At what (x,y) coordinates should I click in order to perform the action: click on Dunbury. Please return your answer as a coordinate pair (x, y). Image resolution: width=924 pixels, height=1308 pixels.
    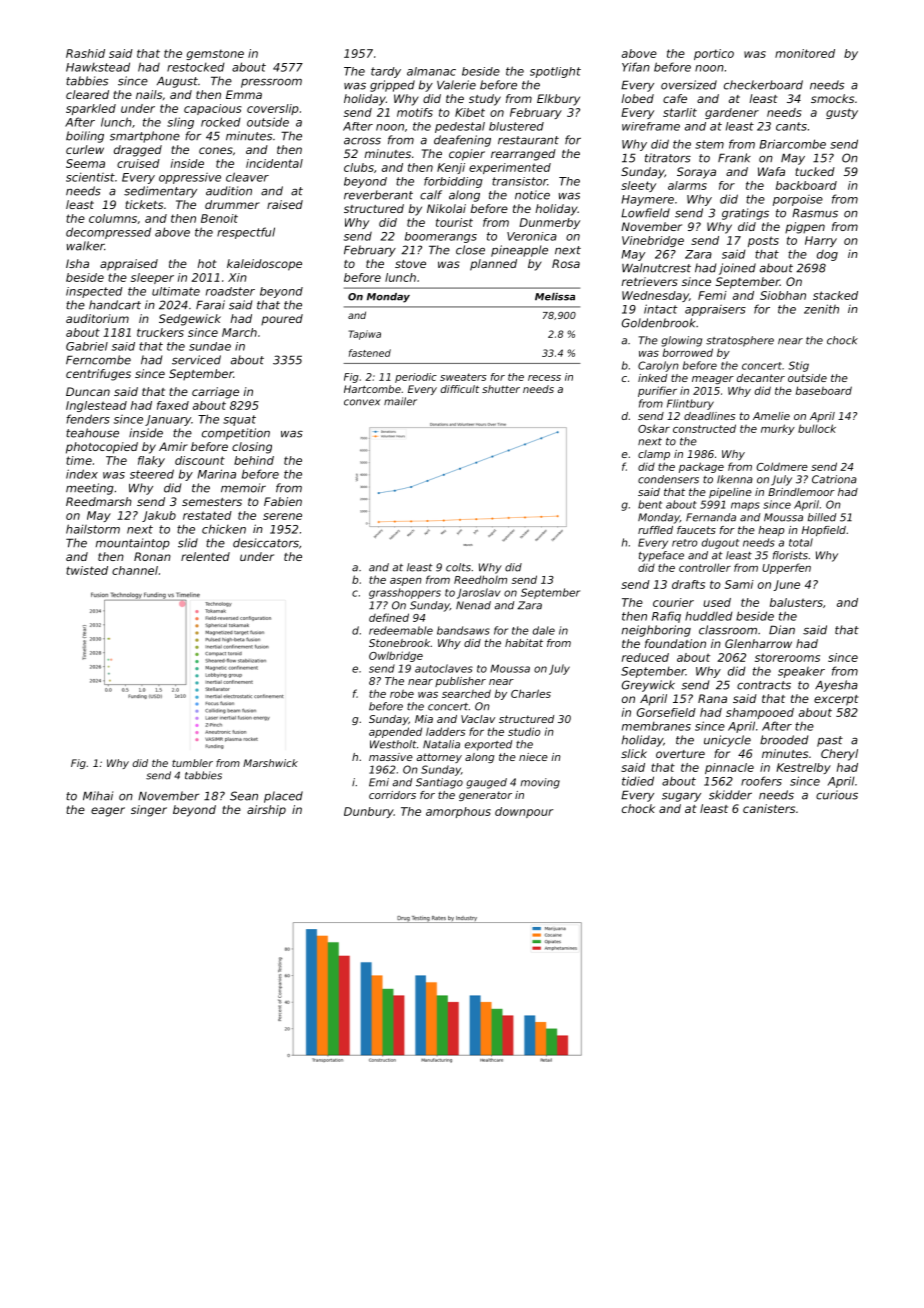
    Looking at the image, I should click on (369, 812).
